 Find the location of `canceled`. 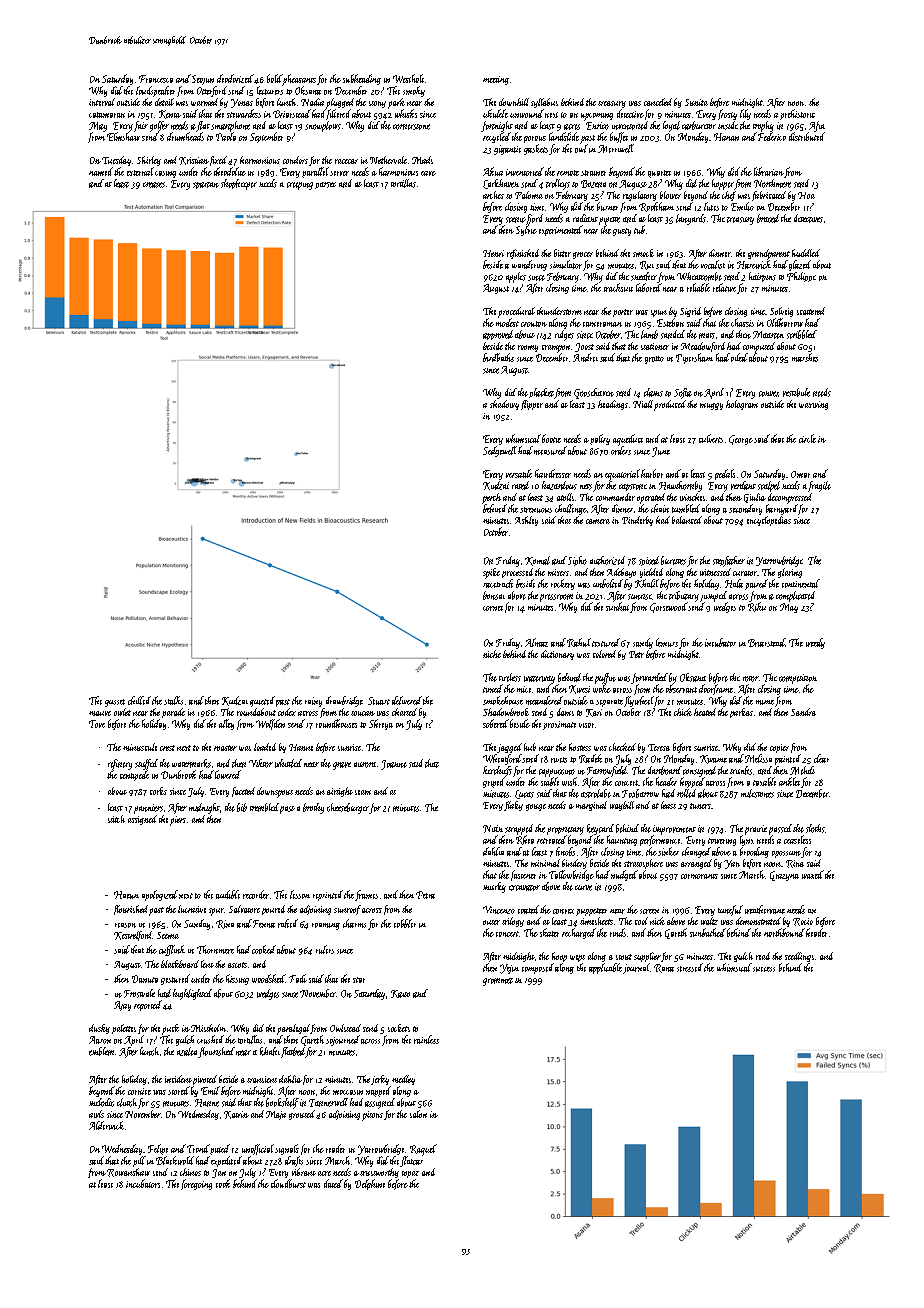

canceled is located at coordinates (658, 102).
